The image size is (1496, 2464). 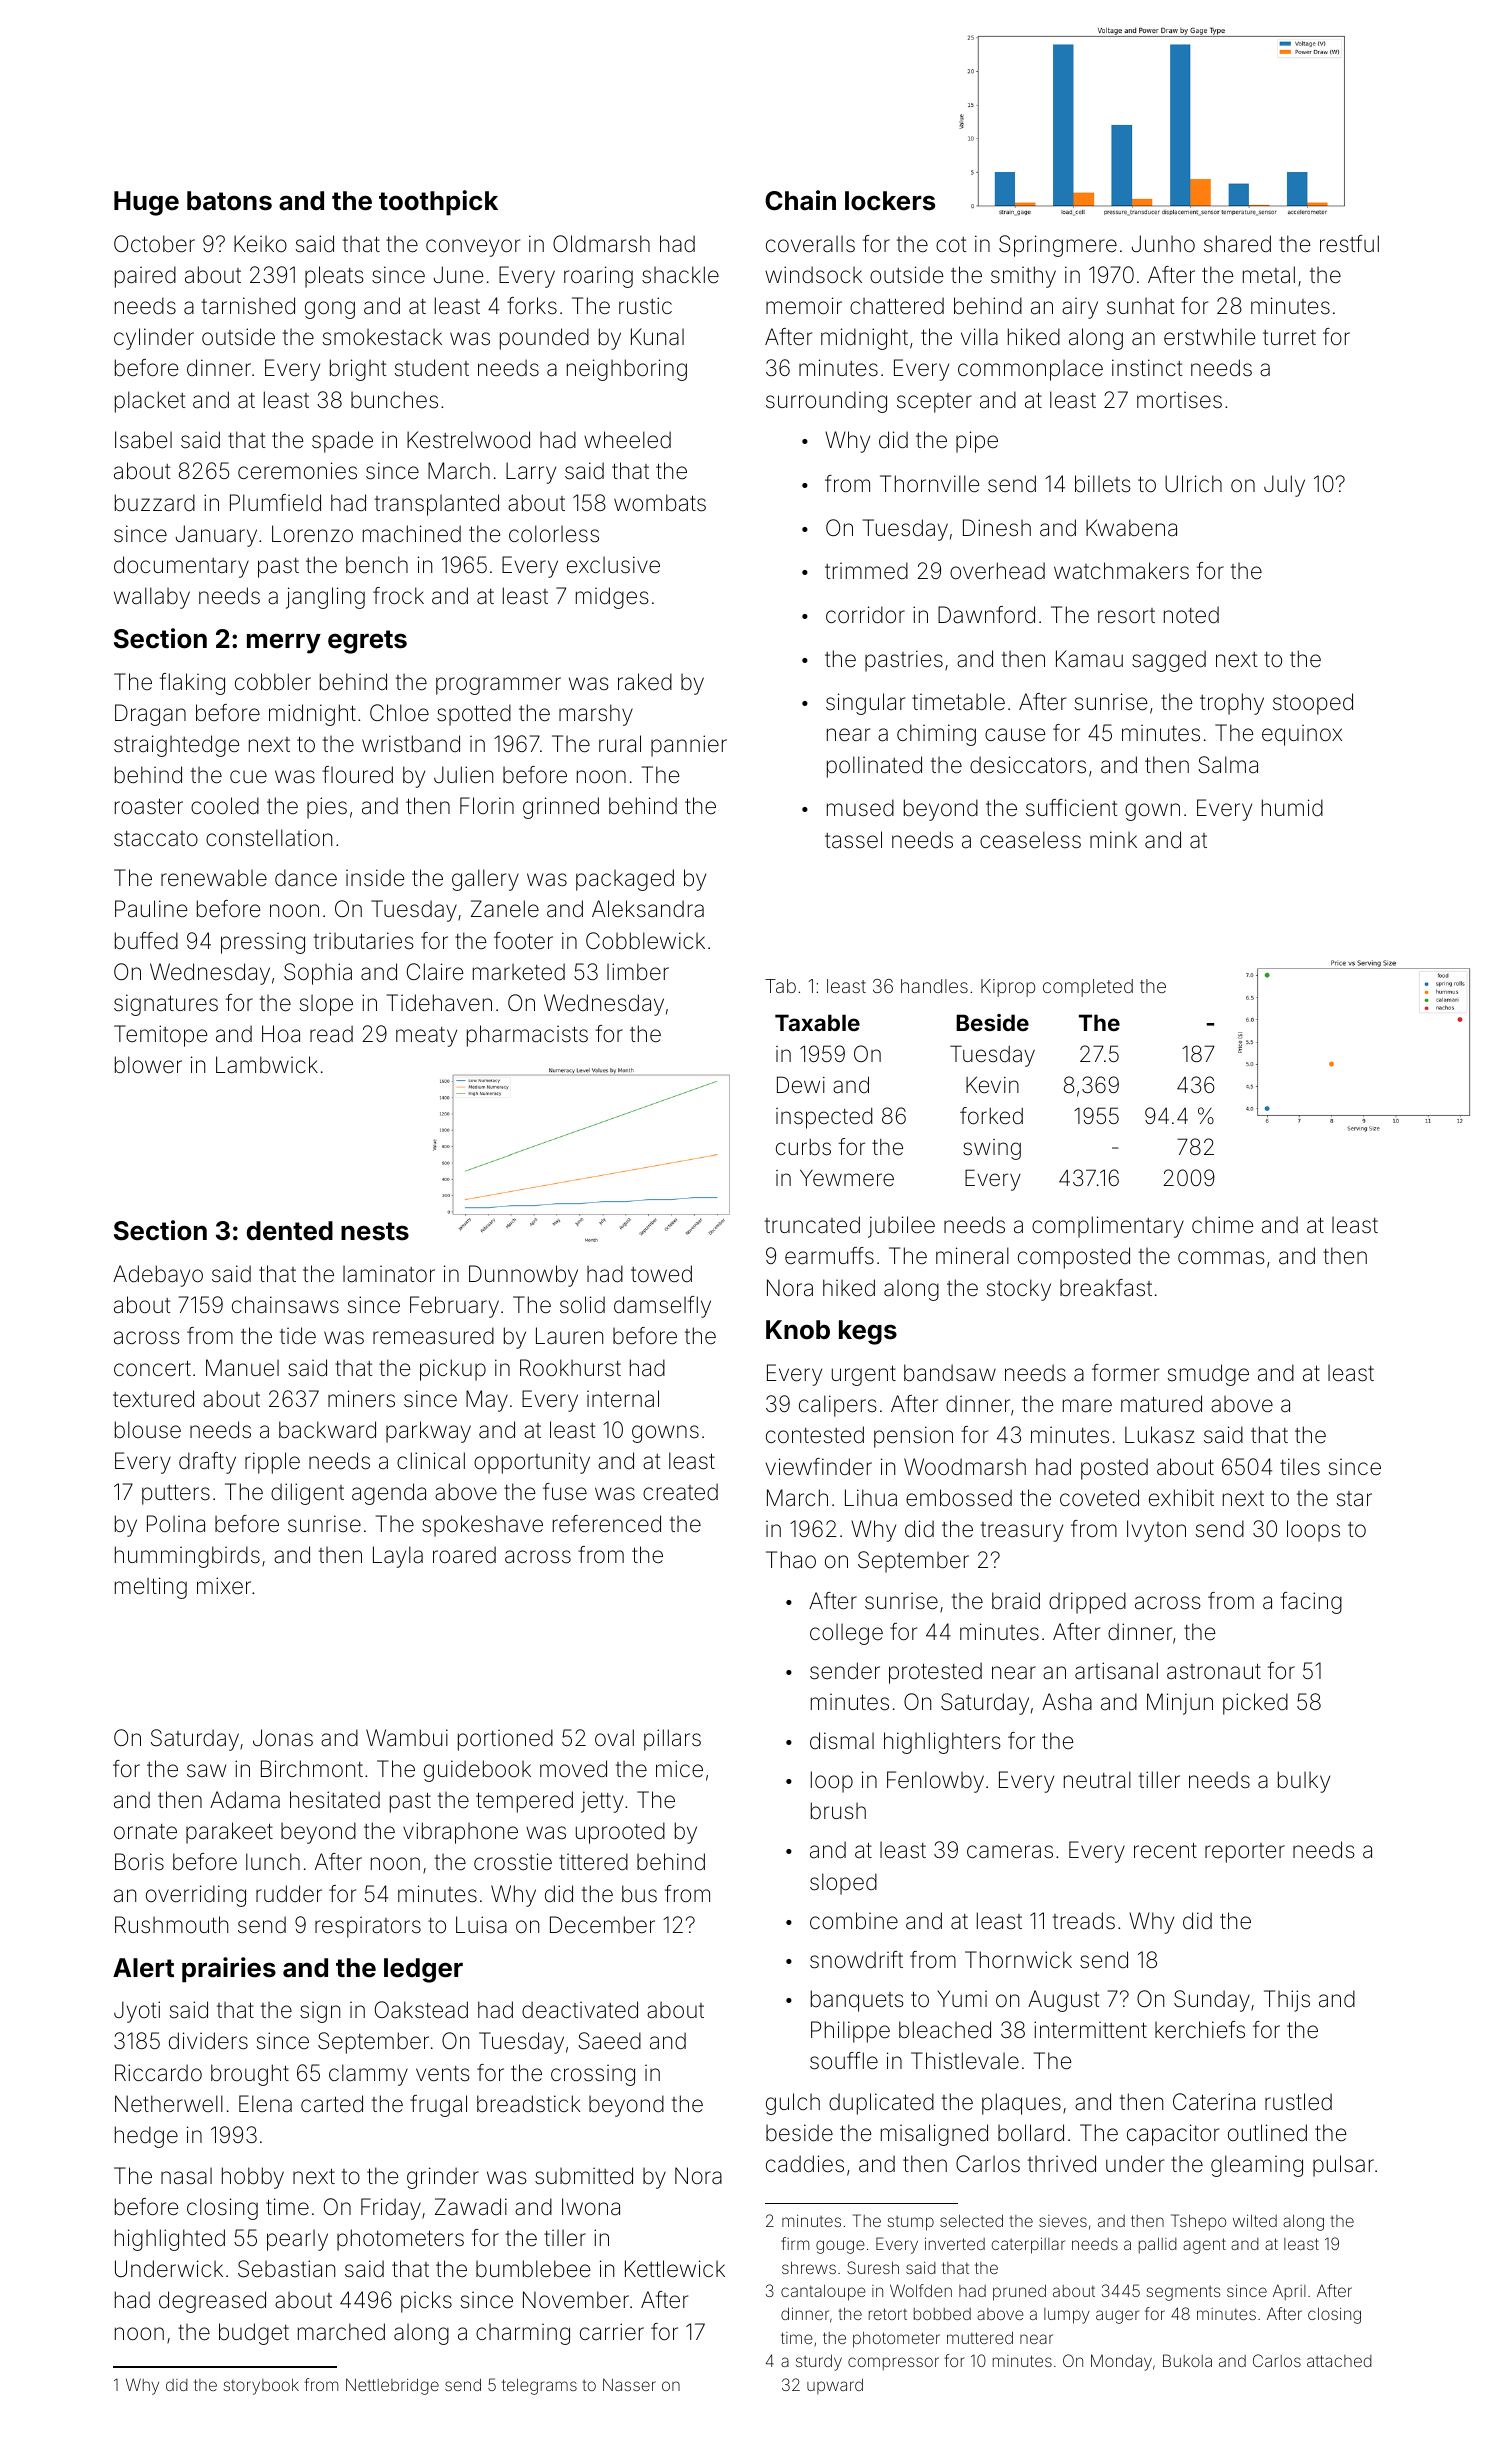 What do you see at coordinates (598, 277) in the image?
I see `roaring` at bounding box center [598, 277].
